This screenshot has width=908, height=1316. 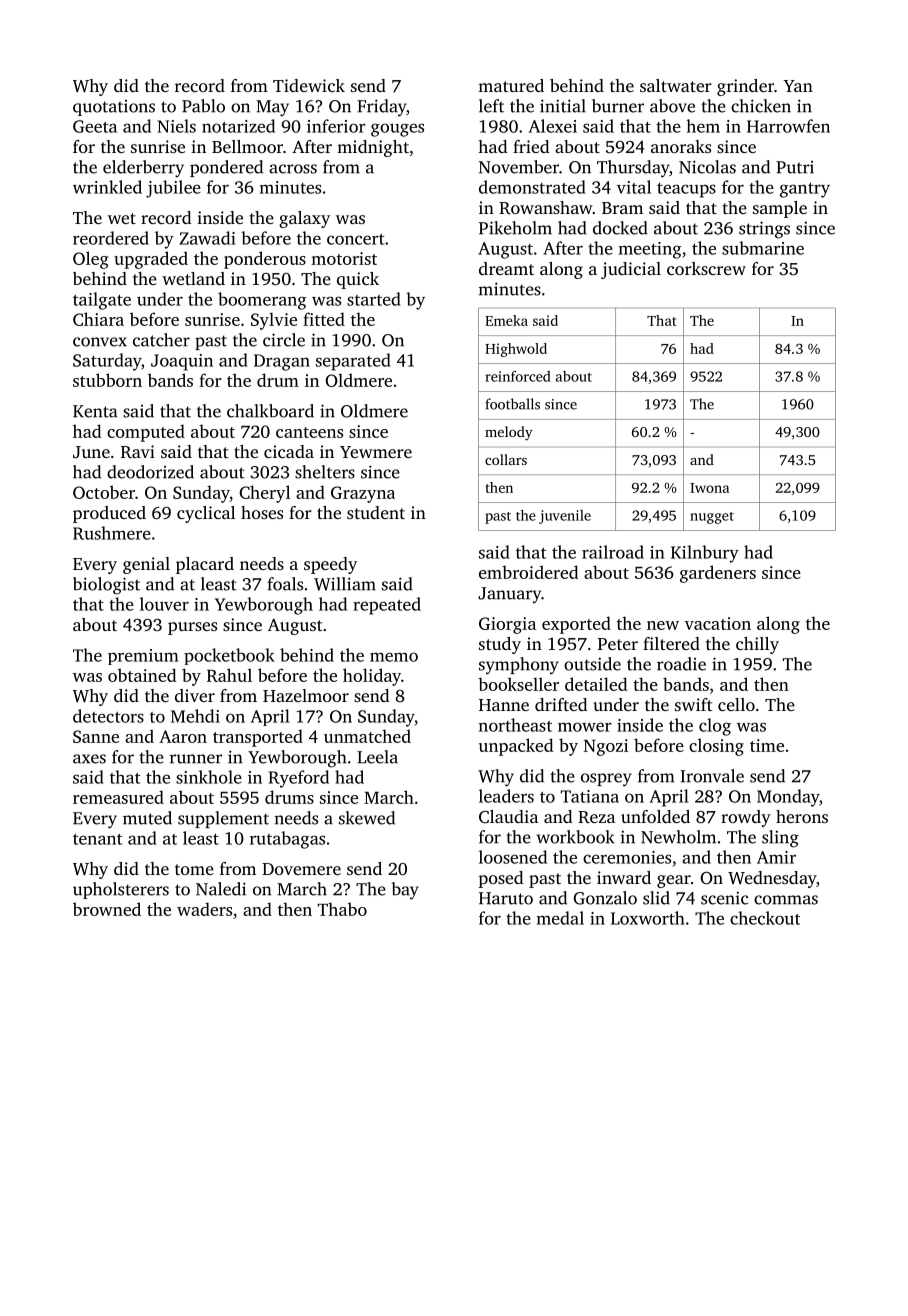 What do you see at coordinates (710, 488) in the screenshot?
I see `Iwona` at bounding box center [710, 488].
